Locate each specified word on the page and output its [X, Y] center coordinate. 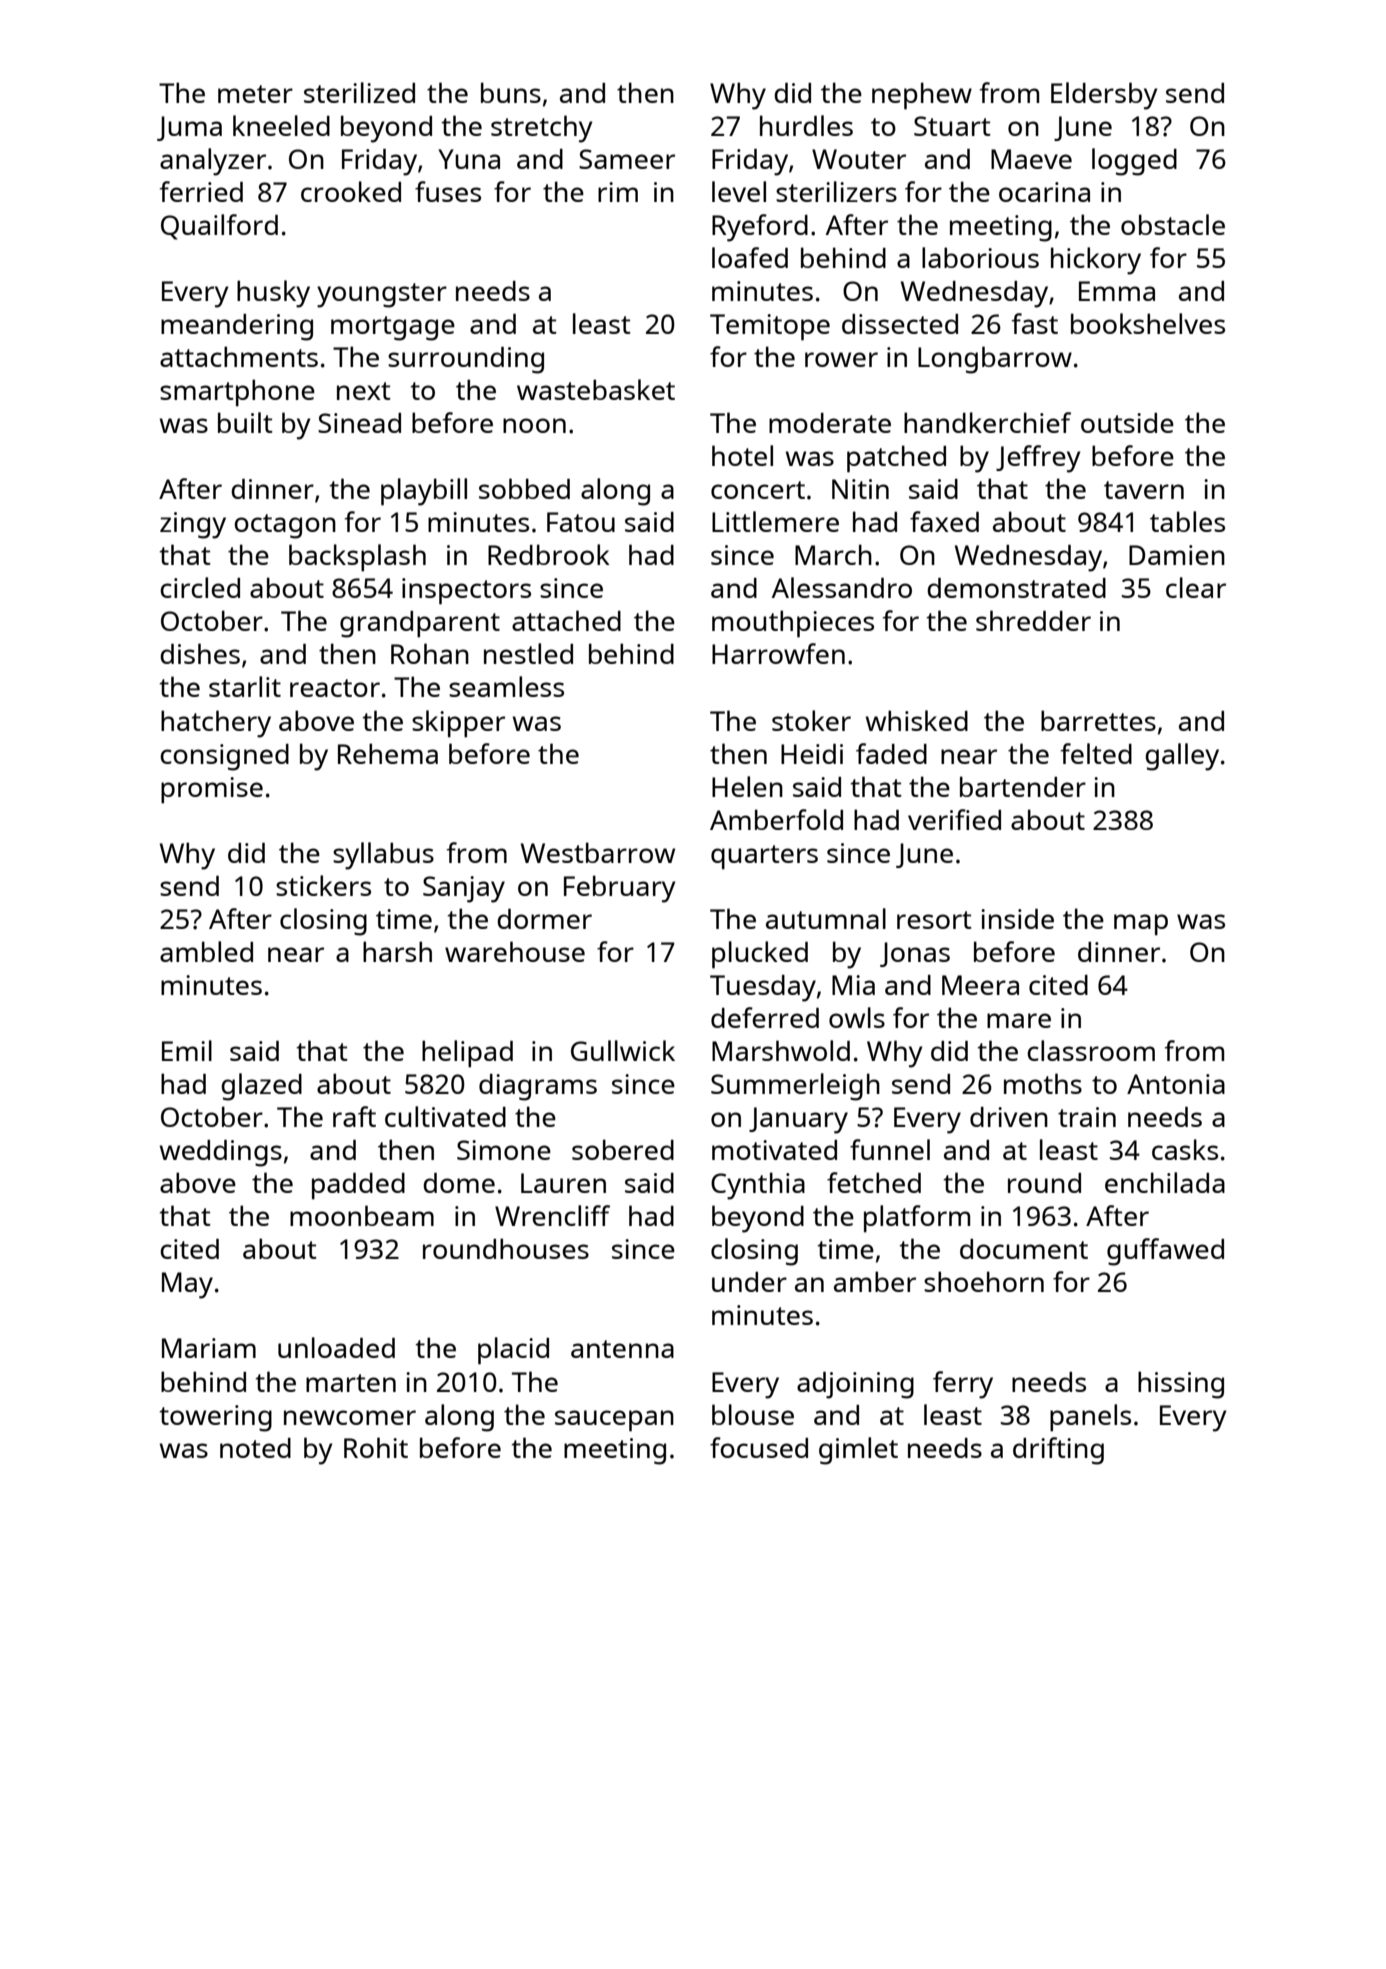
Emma [1117, 291]
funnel [890, 1149]
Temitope [770, 327]
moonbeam [362, 1215]
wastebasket [596, 389]
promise [212, 790]
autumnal [826, 918]
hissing [1181, 1385]
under [749, 1282]
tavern [1144, 490]
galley [1182, 757]
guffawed [1165, 1252]
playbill [424, 492]
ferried [201, 191]
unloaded [336, 1347]
